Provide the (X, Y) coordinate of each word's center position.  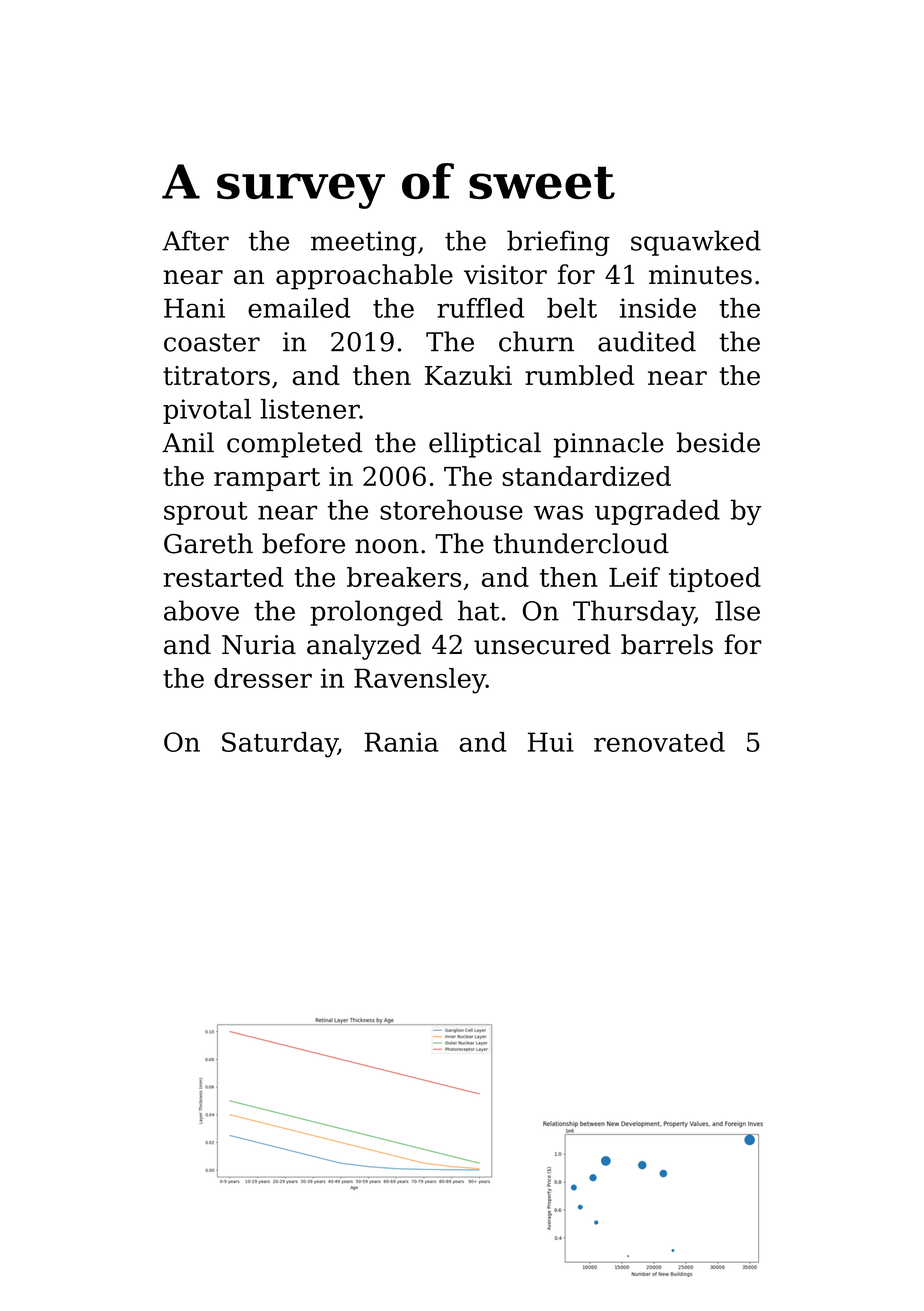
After (195, 240)
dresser (263, 678)
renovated (659, 742)
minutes (700, 275)
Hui (551, 742)
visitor (505, 275)
